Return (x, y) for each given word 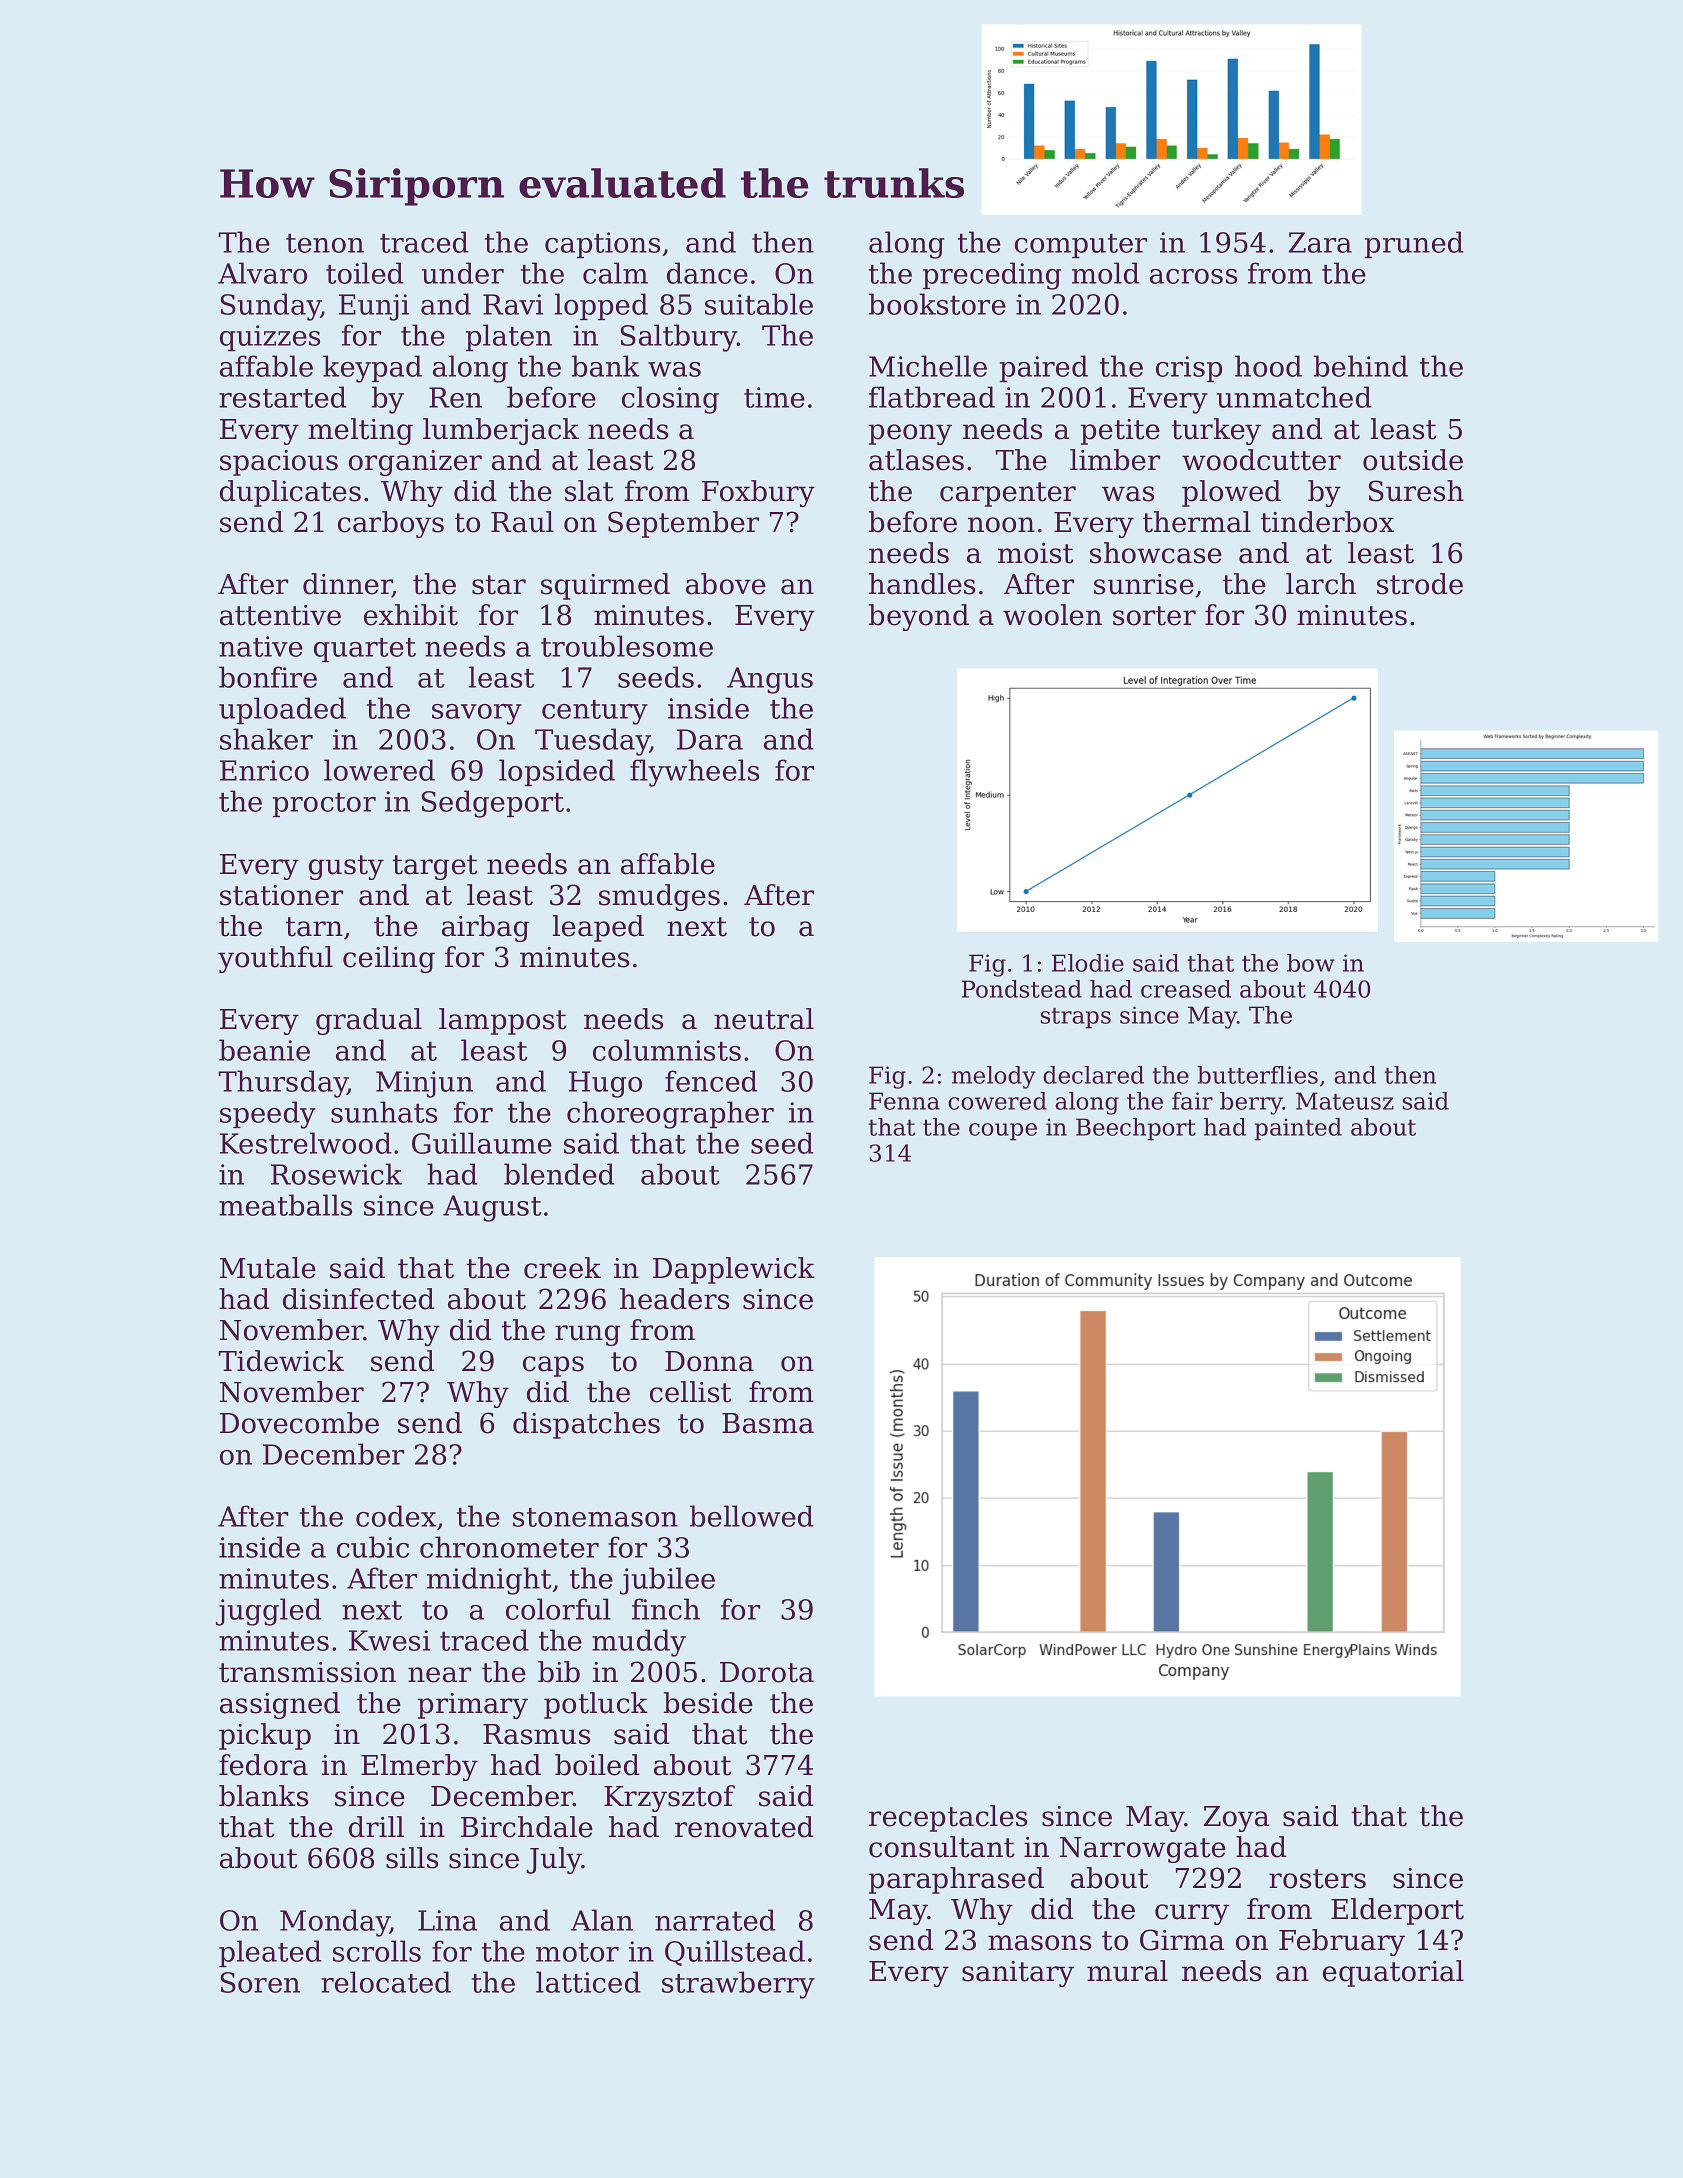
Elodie (1088, 963)
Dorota (767, 1672)
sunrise (1144, 584)
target (435, 867)
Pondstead (1022, 989)
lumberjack (501, 431)
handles (922, 584)
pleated (270, 1953)
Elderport (1397, 1911)
